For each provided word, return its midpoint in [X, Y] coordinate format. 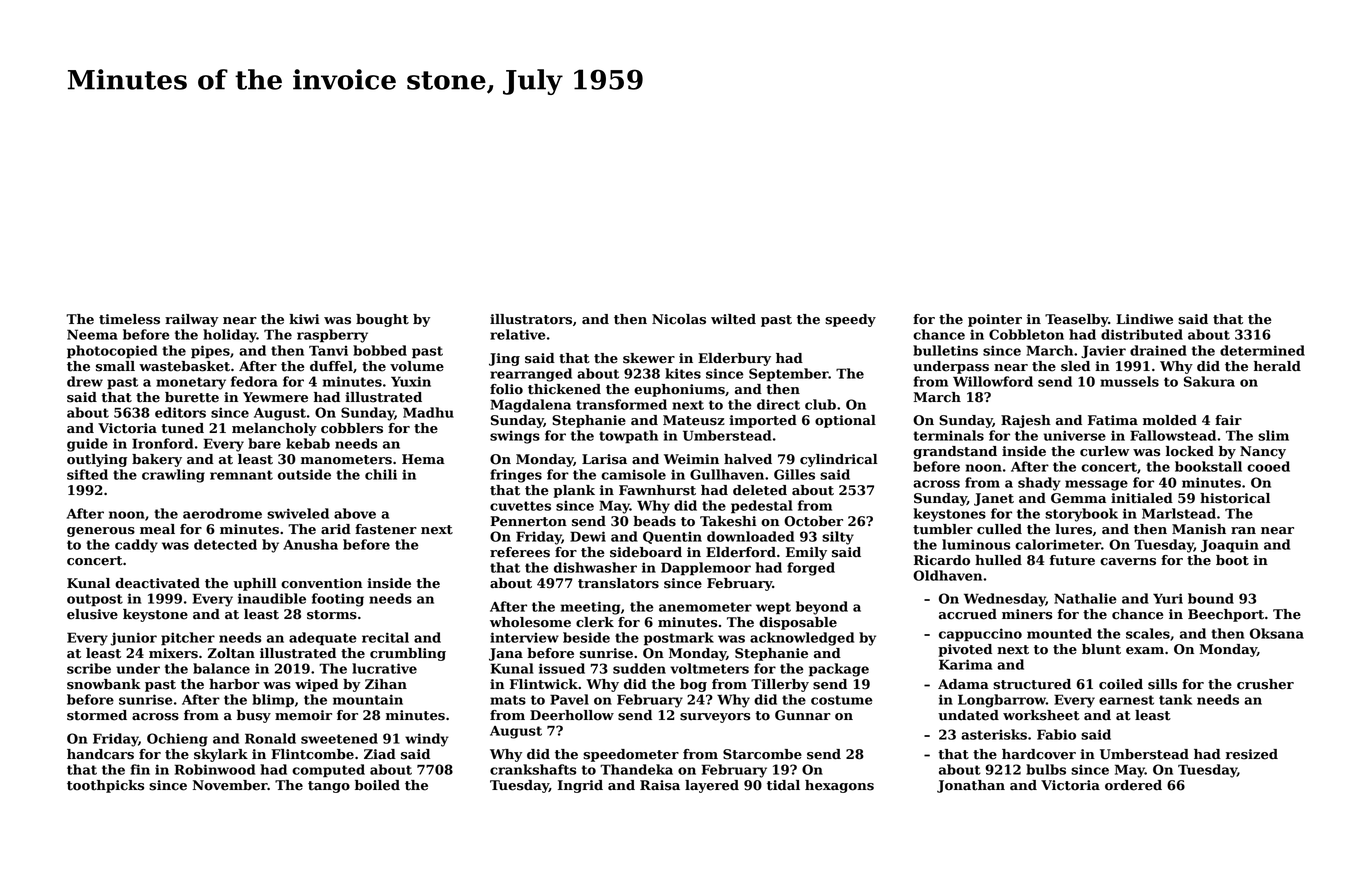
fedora [254, 381]
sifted [87, 474]
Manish [1199, 529]
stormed [97, 715]
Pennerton [528, 521]
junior [134, 639]
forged [811, 569]
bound [1211, 598]
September [789, 375]
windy [427, 740]
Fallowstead [1173, 435]
